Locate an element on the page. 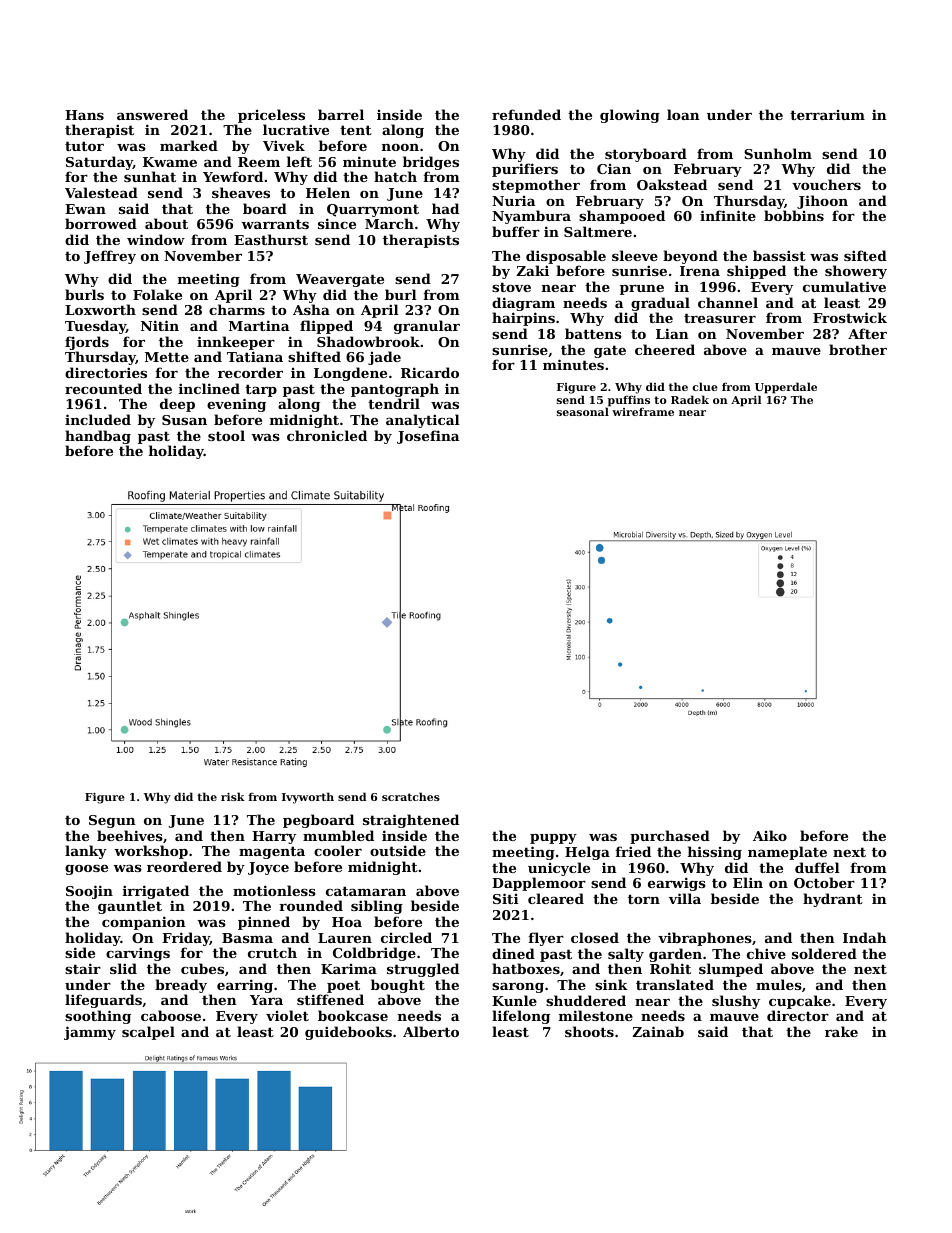 The image size is (952, 1233). answered is located at coordinates (152, 114).
